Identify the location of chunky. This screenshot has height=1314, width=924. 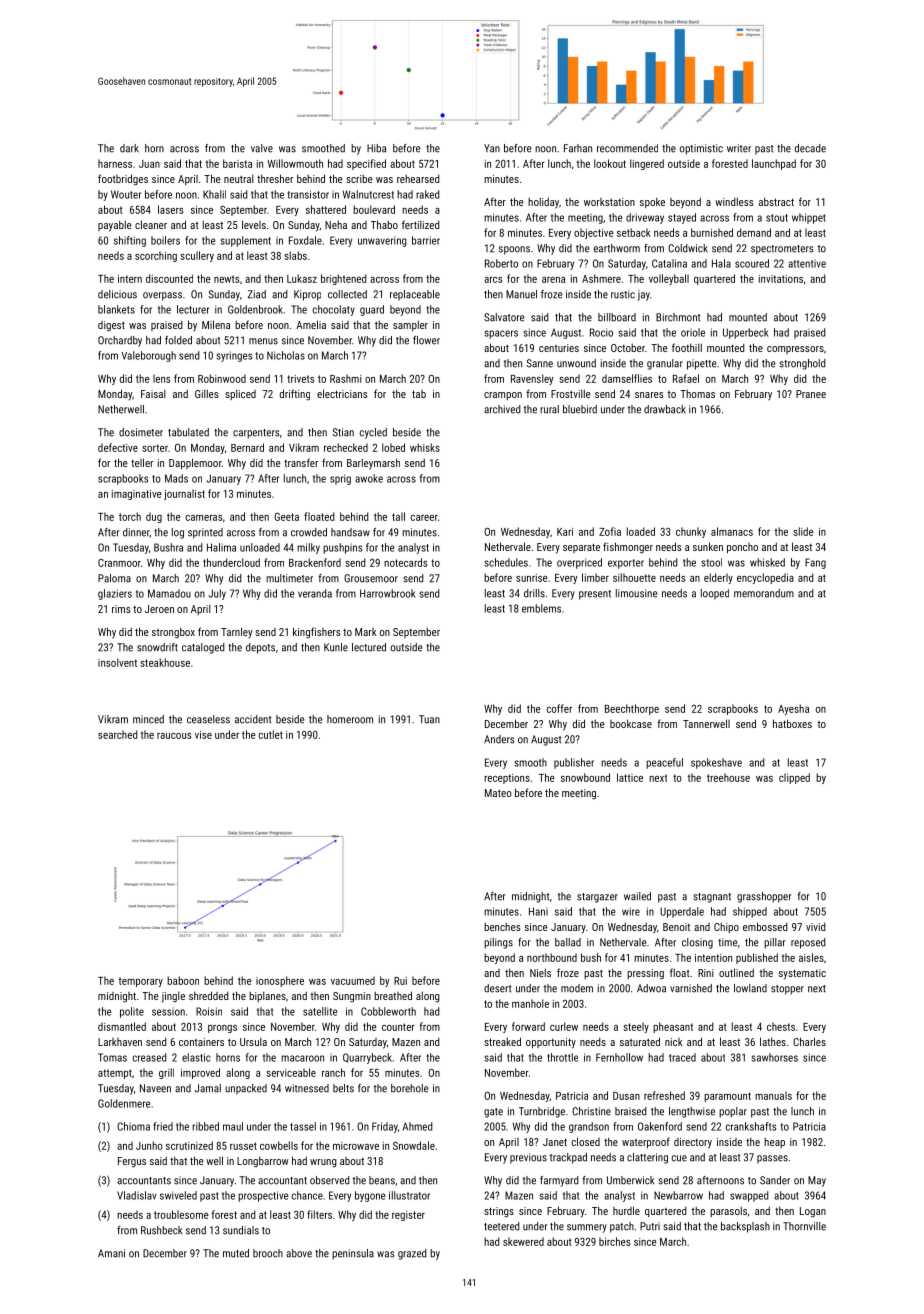
(691, 532).
